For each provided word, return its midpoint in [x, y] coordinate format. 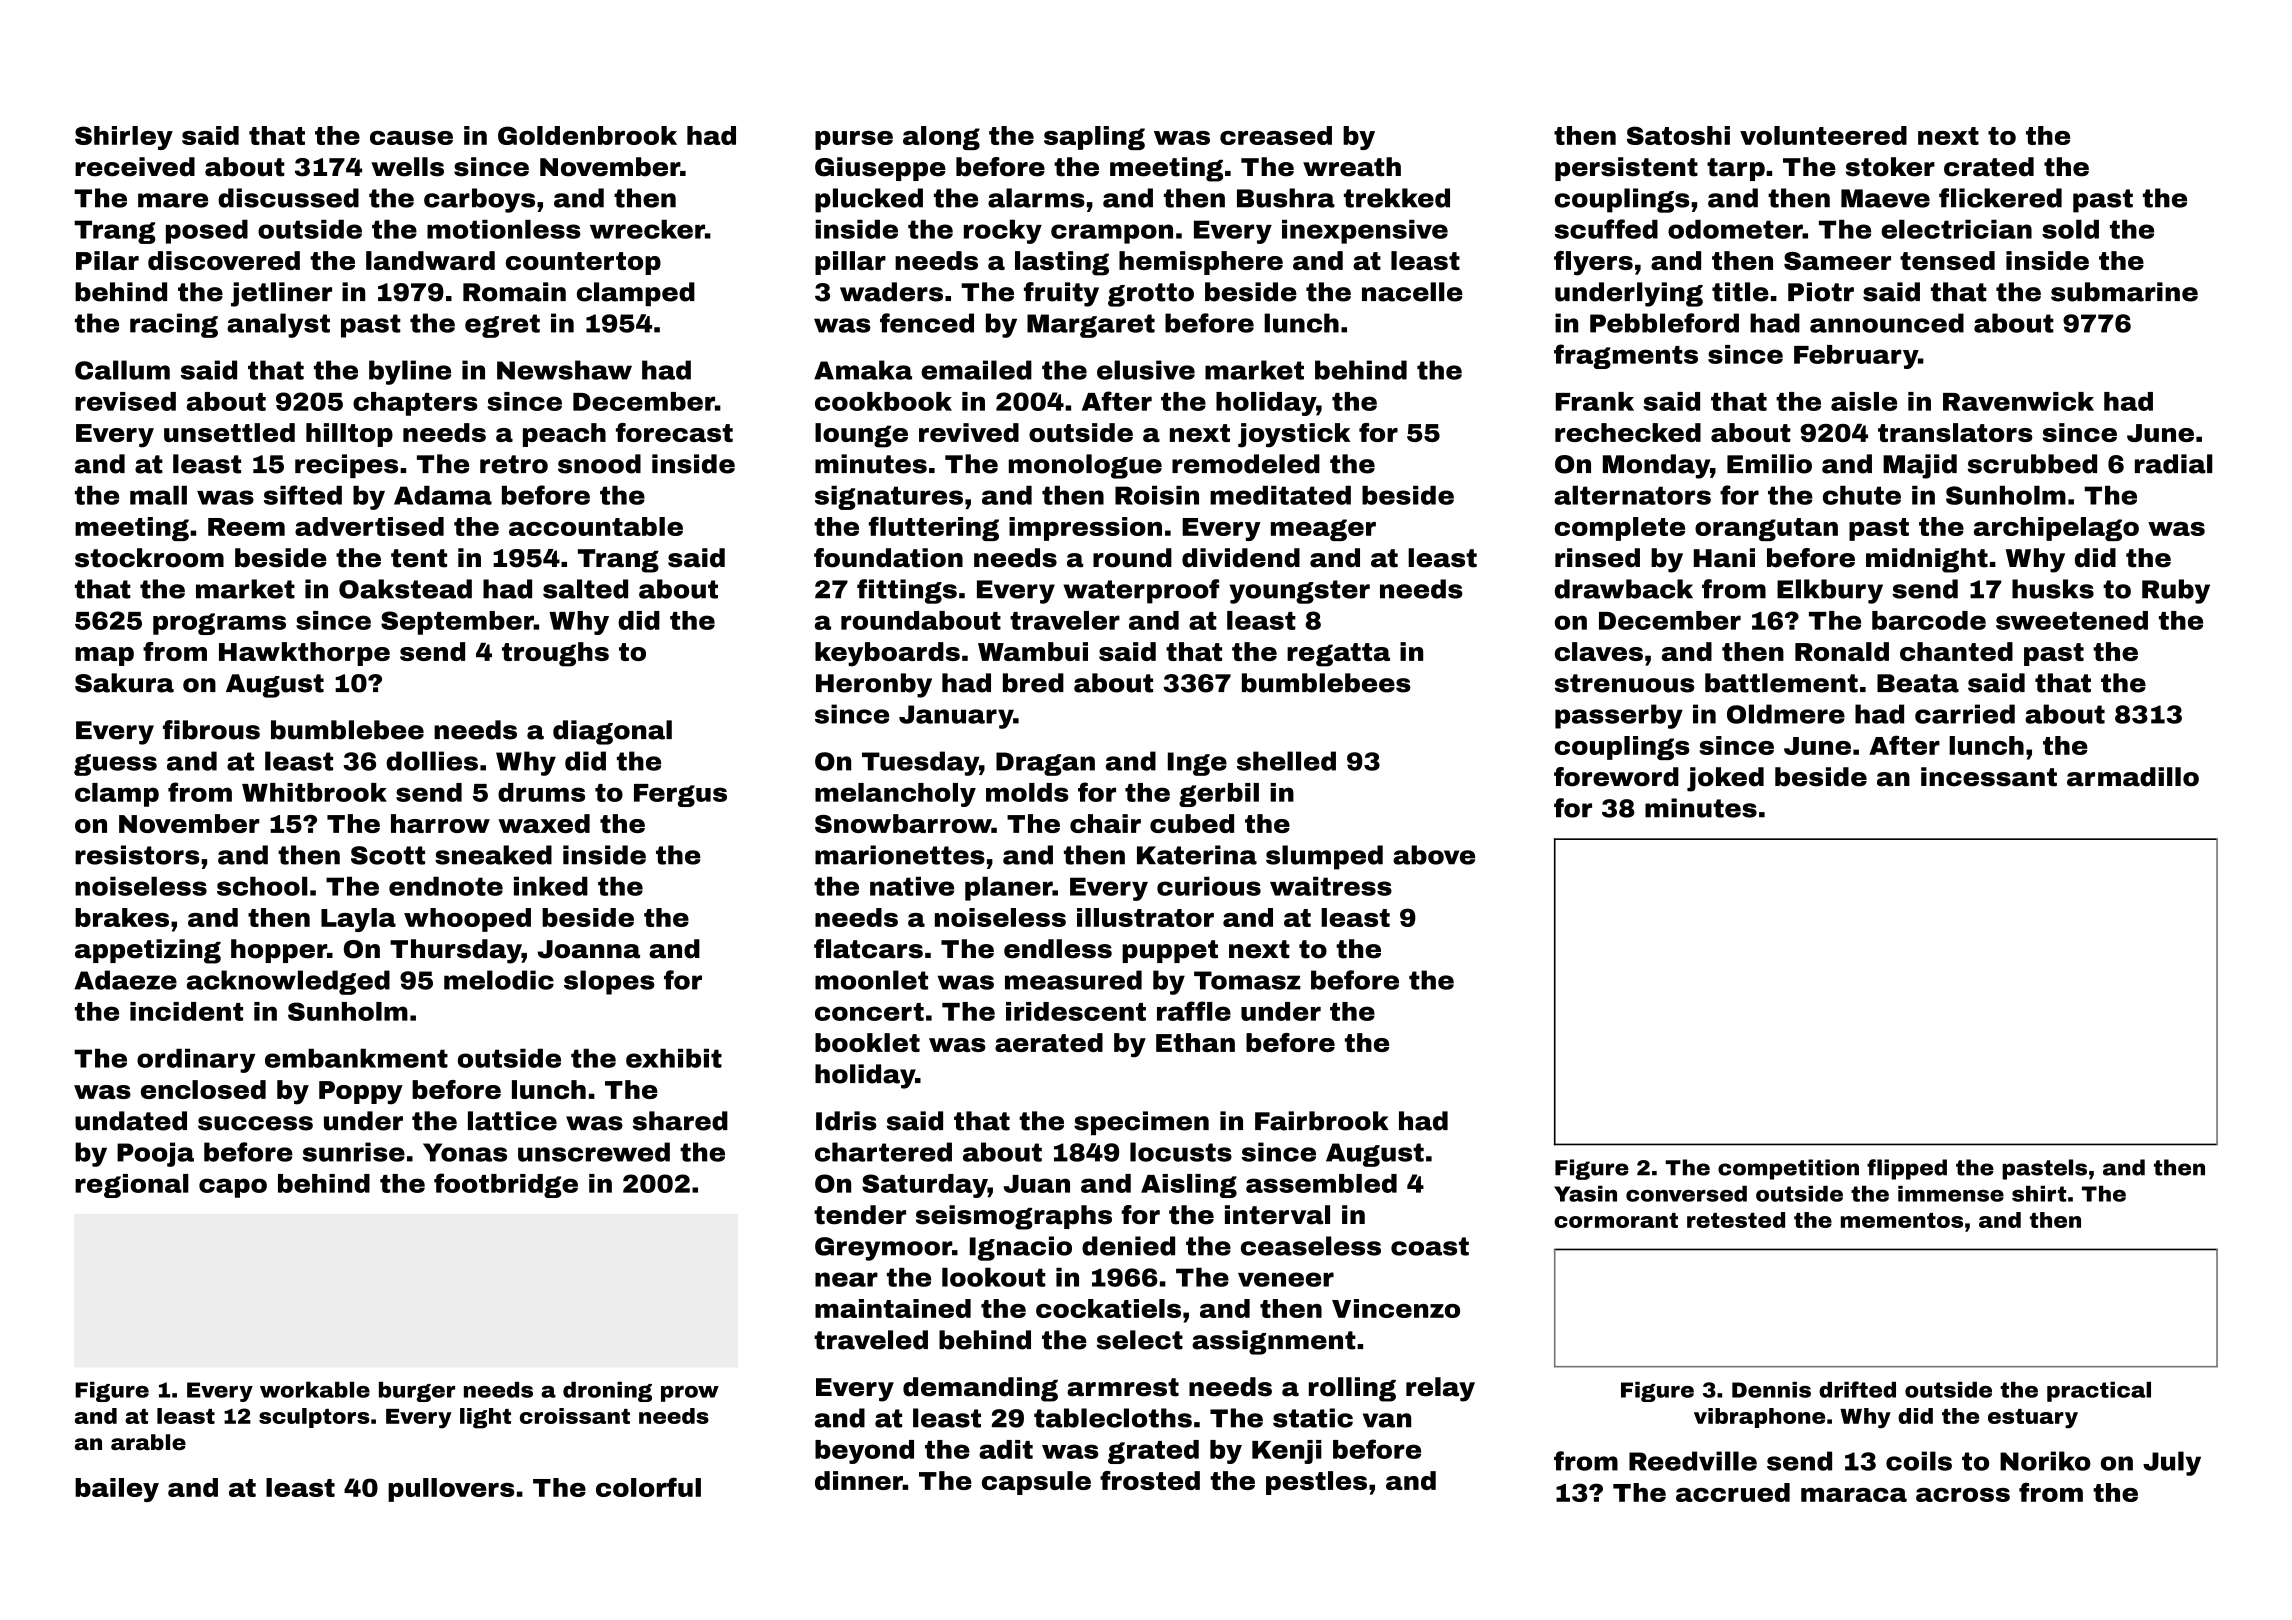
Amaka [863, 370]
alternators [1632, 495]
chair [1105, 823]
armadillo [2133, 777]
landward [430, 260]
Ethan [1195, 1042]
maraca [1854, 1495]
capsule [1036, 1483]
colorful [648, 1487]
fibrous [211, 730]
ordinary [196, 1061]
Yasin [1585, 1194]
